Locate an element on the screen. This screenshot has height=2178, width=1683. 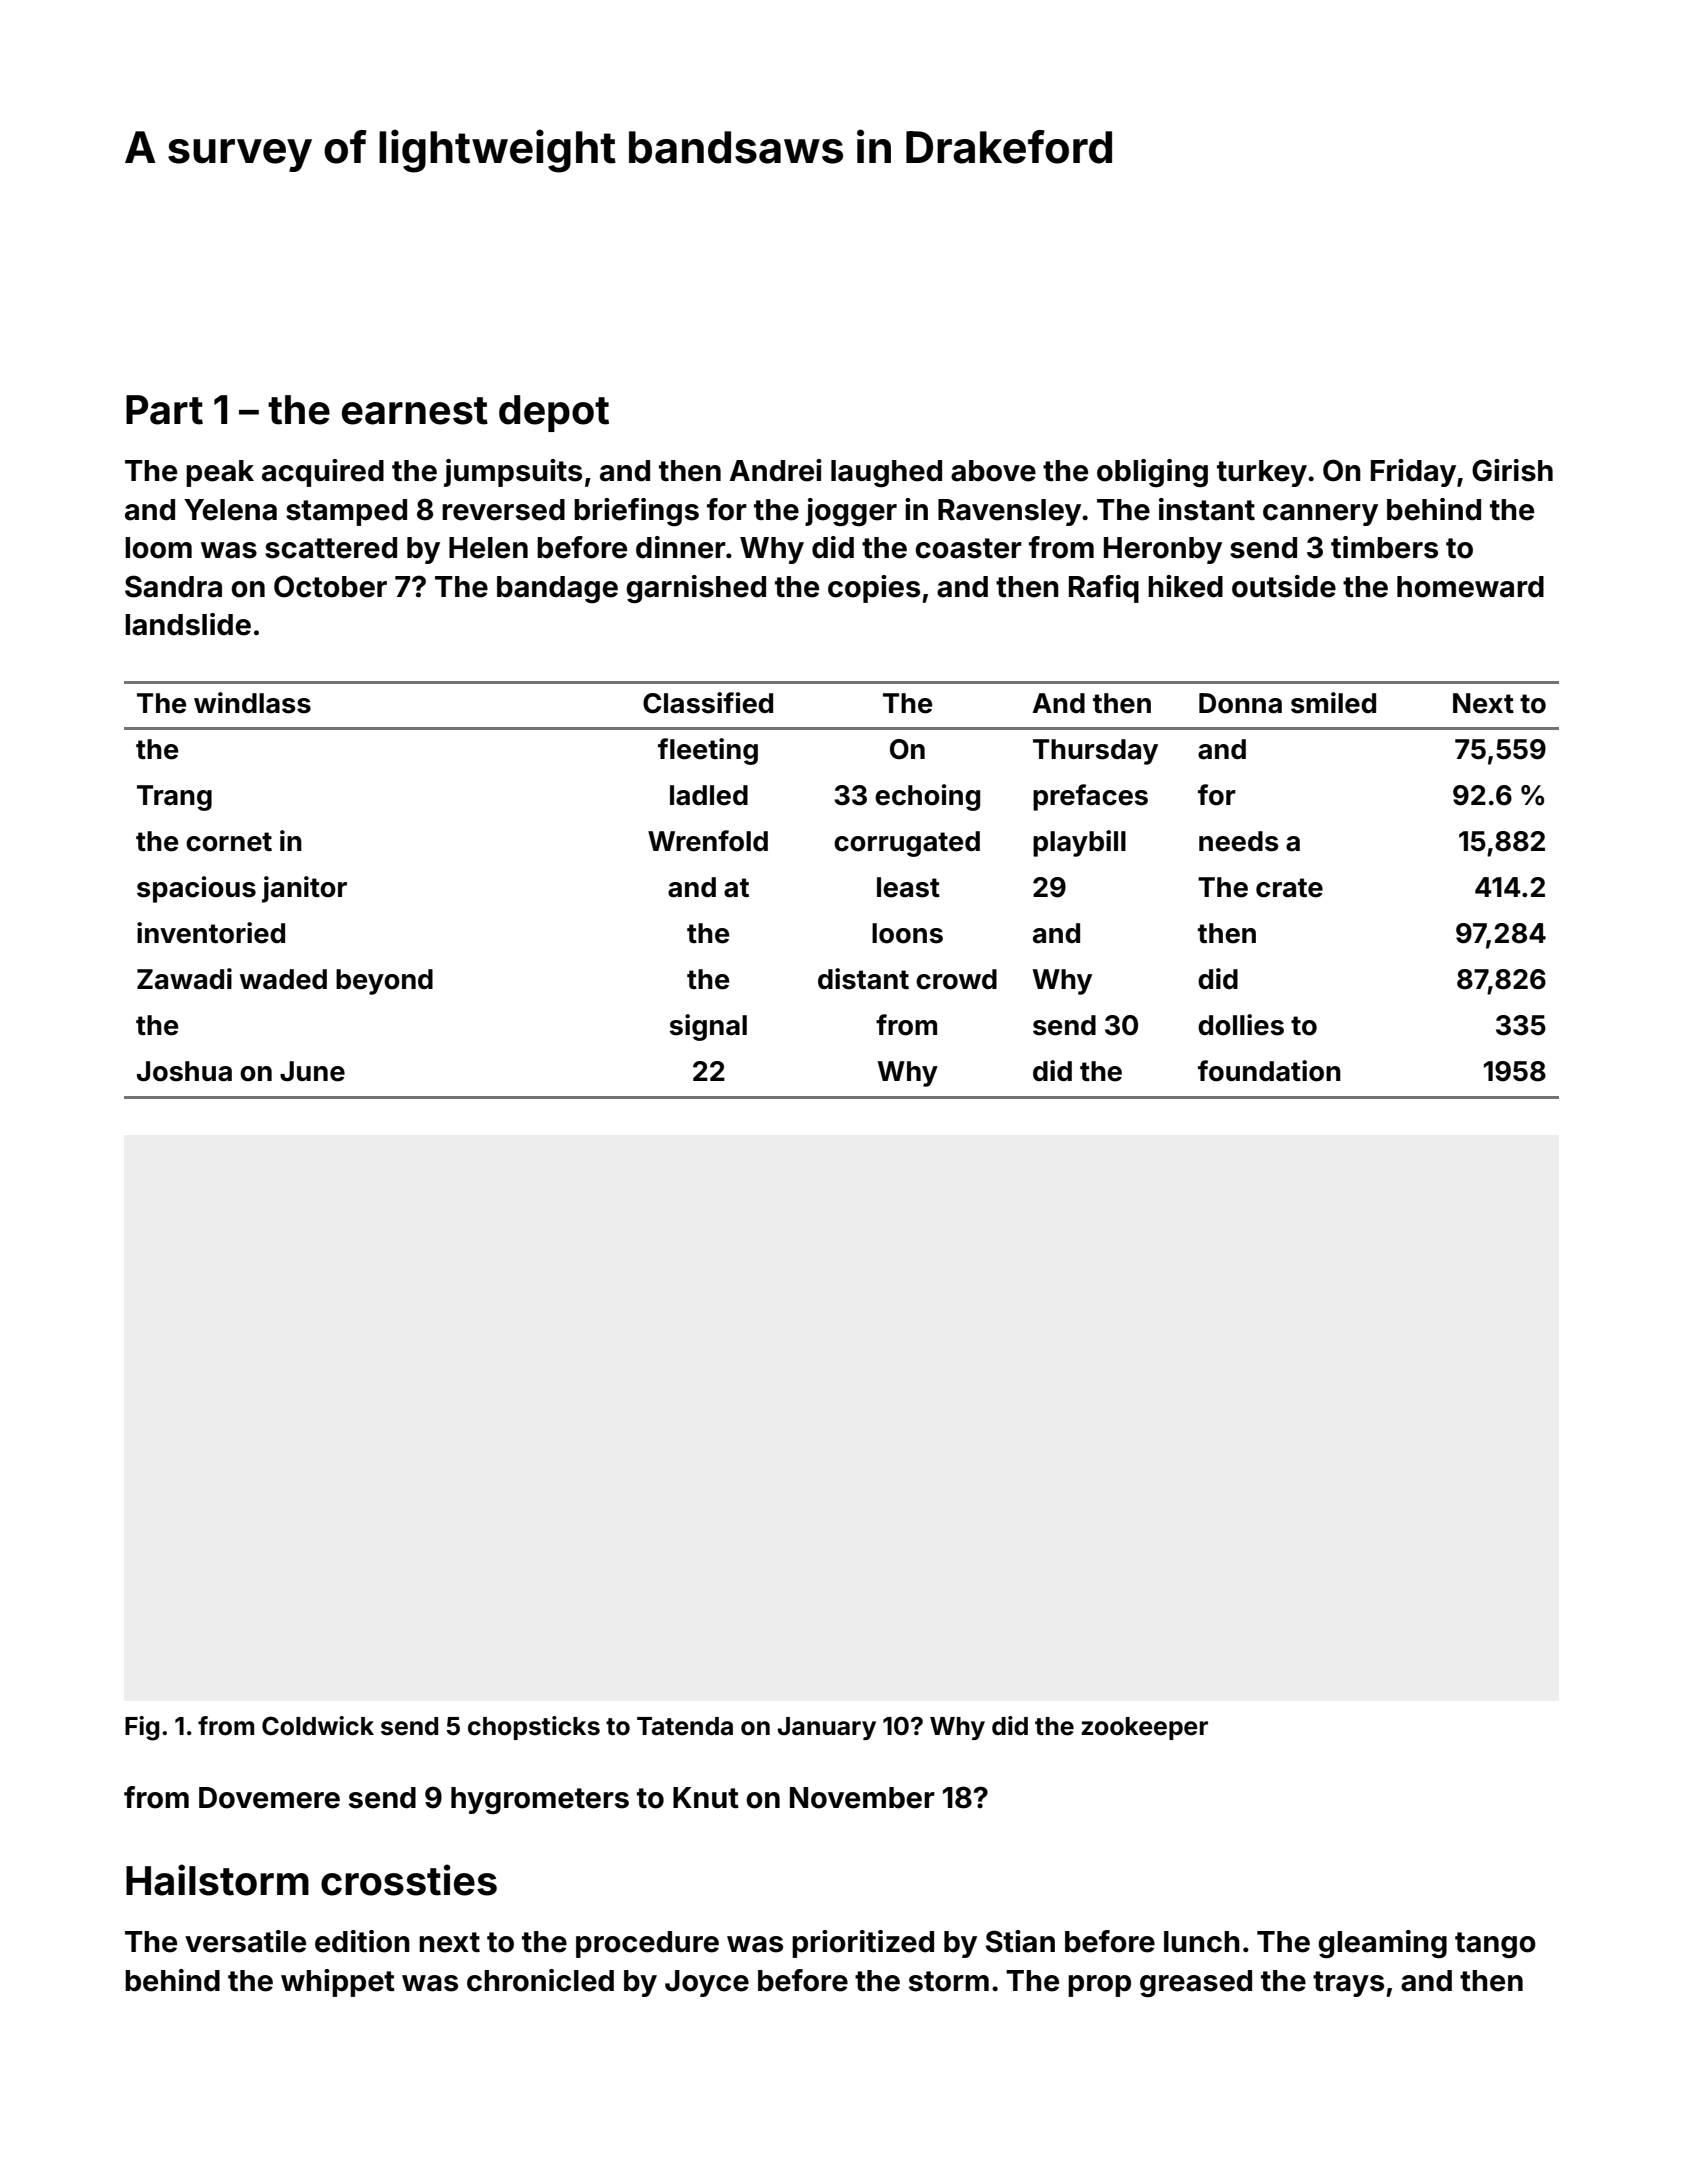
Girish is located at coordinates (1512, 470).
